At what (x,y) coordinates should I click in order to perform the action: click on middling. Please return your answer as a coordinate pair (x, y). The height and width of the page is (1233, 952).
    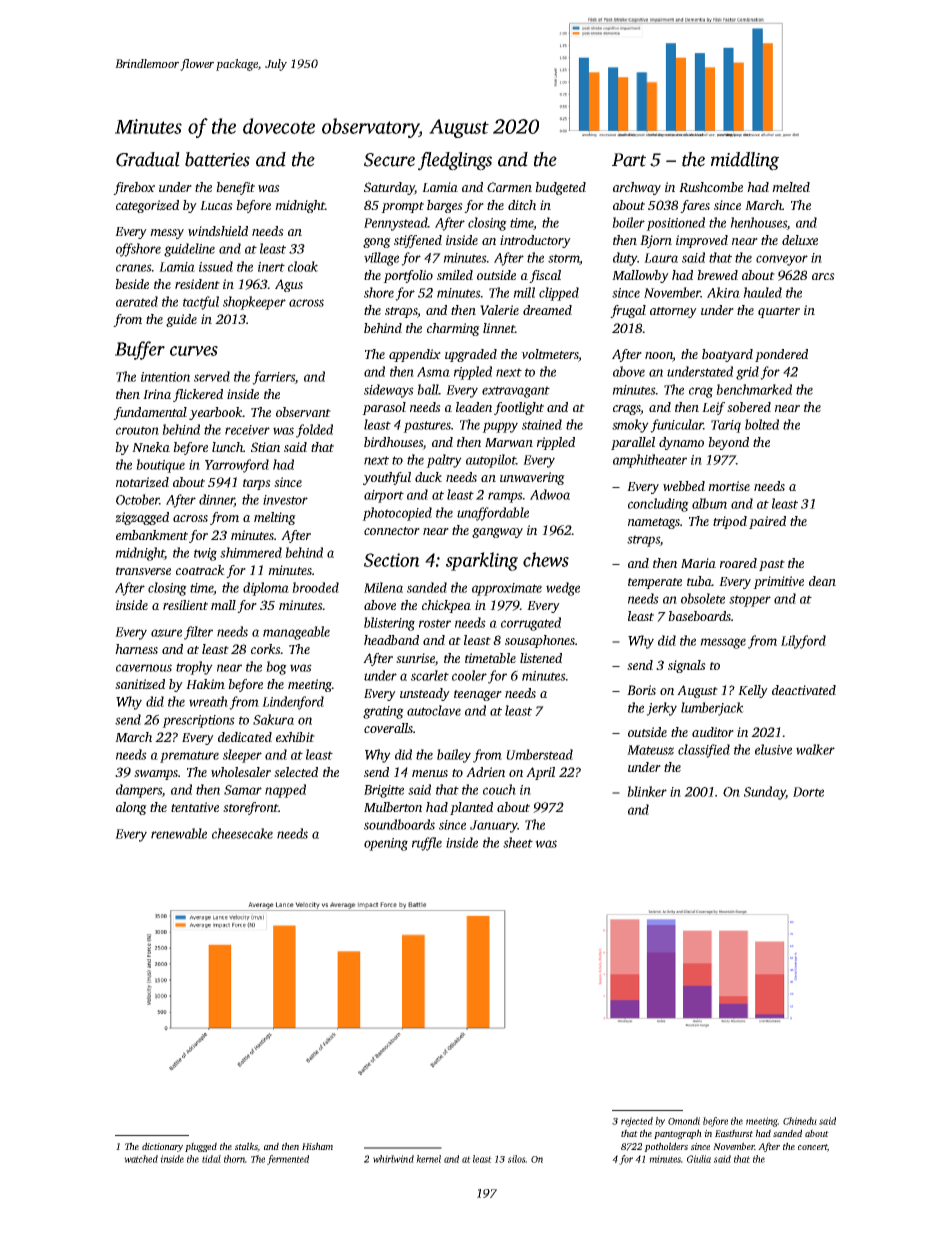
    Looking at the image, I should click on (745, 161).
